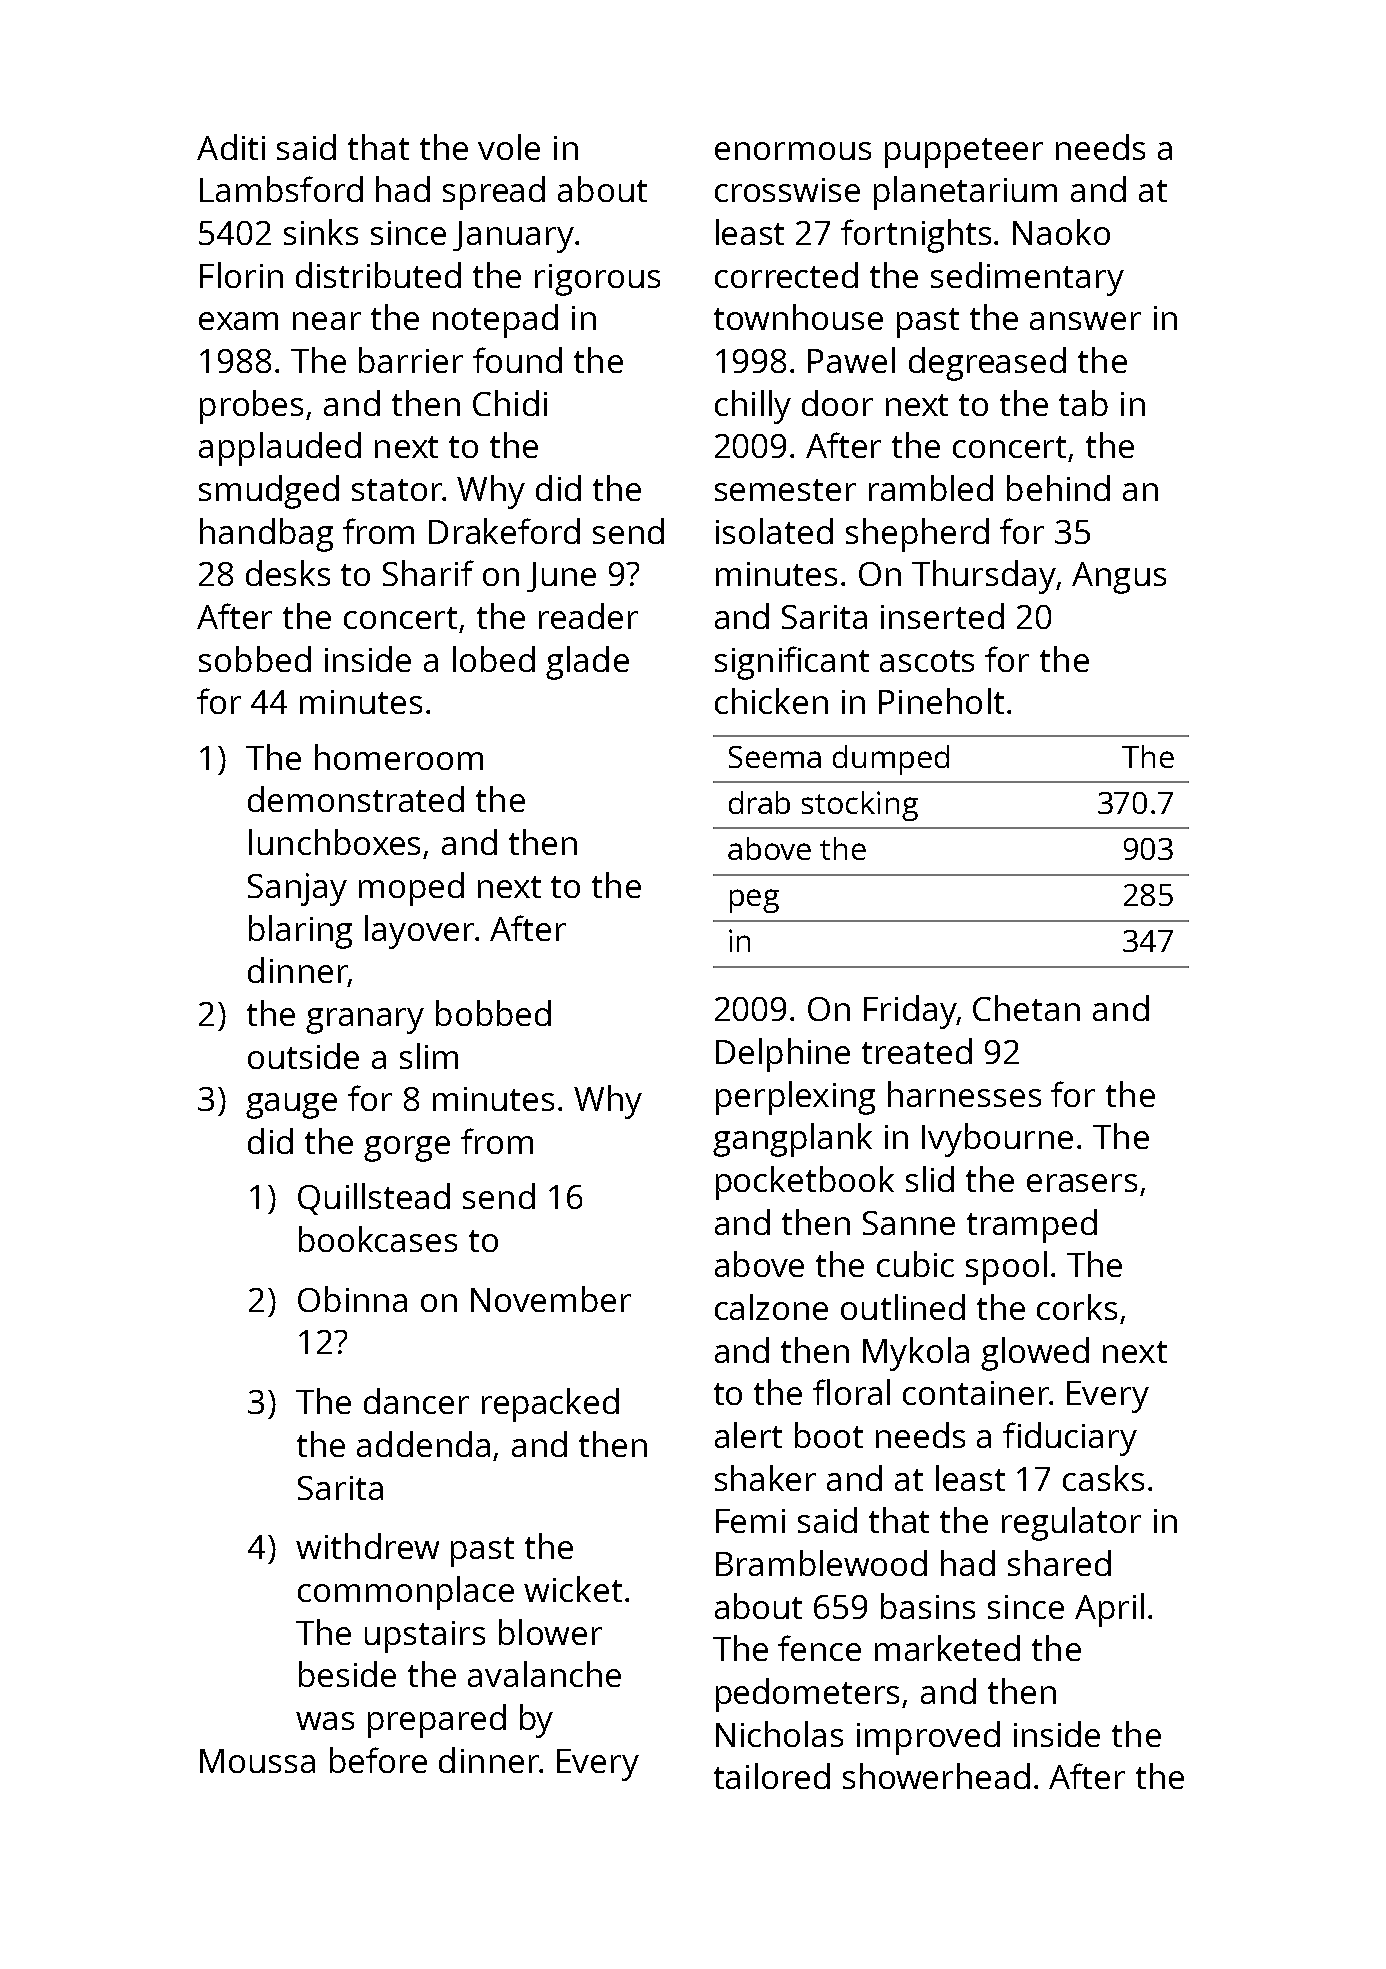 The width and height of the screenshot is (1386, 1969). Describe the element at coordinates (1026, 1008) in the screenshot. I see `Chetan` at that location.
